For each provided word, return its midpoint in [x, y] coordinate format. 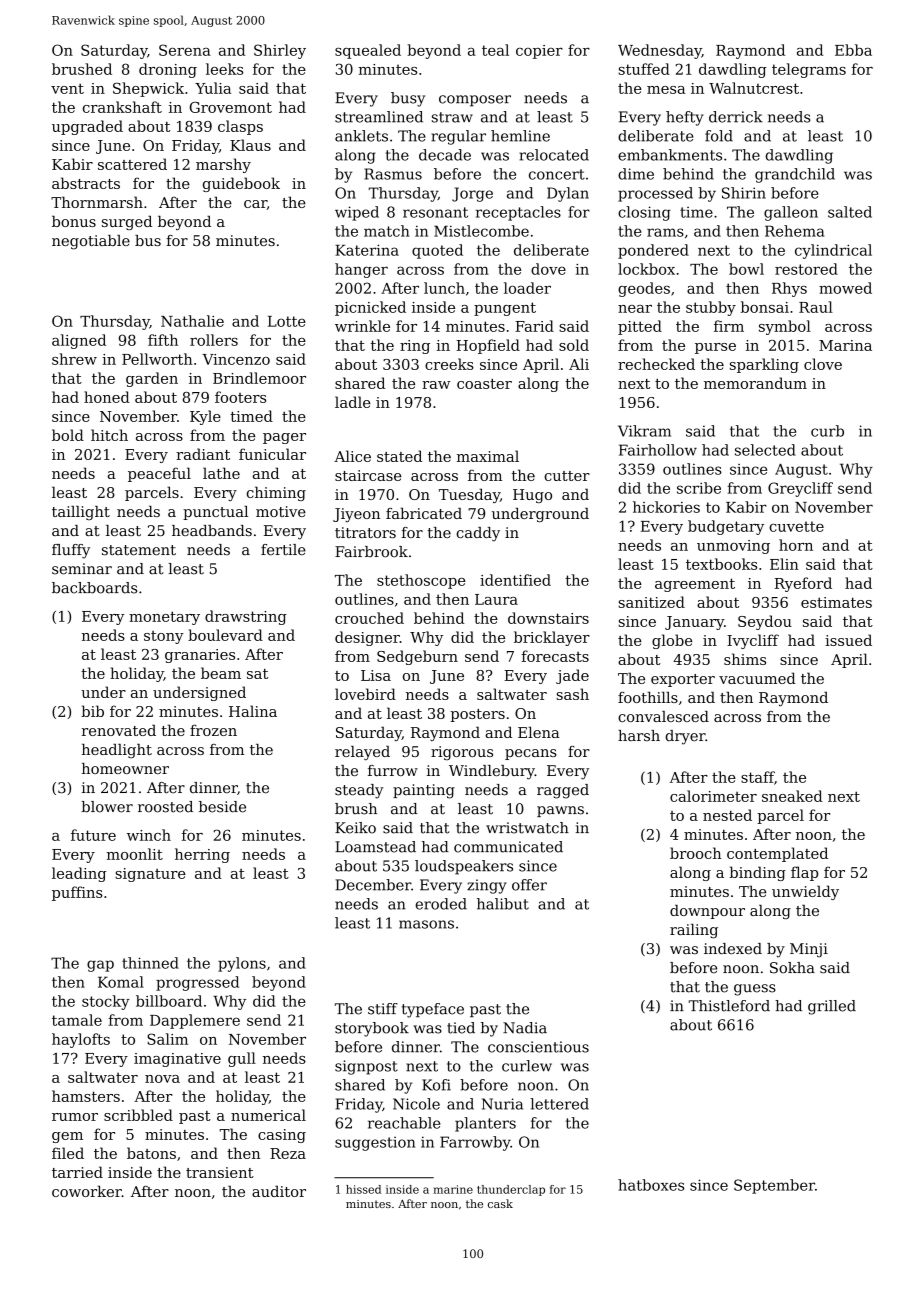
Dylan [568, 194]
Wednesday [660, 51]
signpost [366, 1067]
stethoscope [421, 581]
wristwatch [527, 828]
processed [655, 194]
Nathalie [192, 321]
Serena [185, 50]
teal [495, 50]
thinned [150, 963]
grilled [832, 1007]
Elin [784, 564]
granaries [200, 656]
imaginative [177, 1060]
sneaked [792, 796]
